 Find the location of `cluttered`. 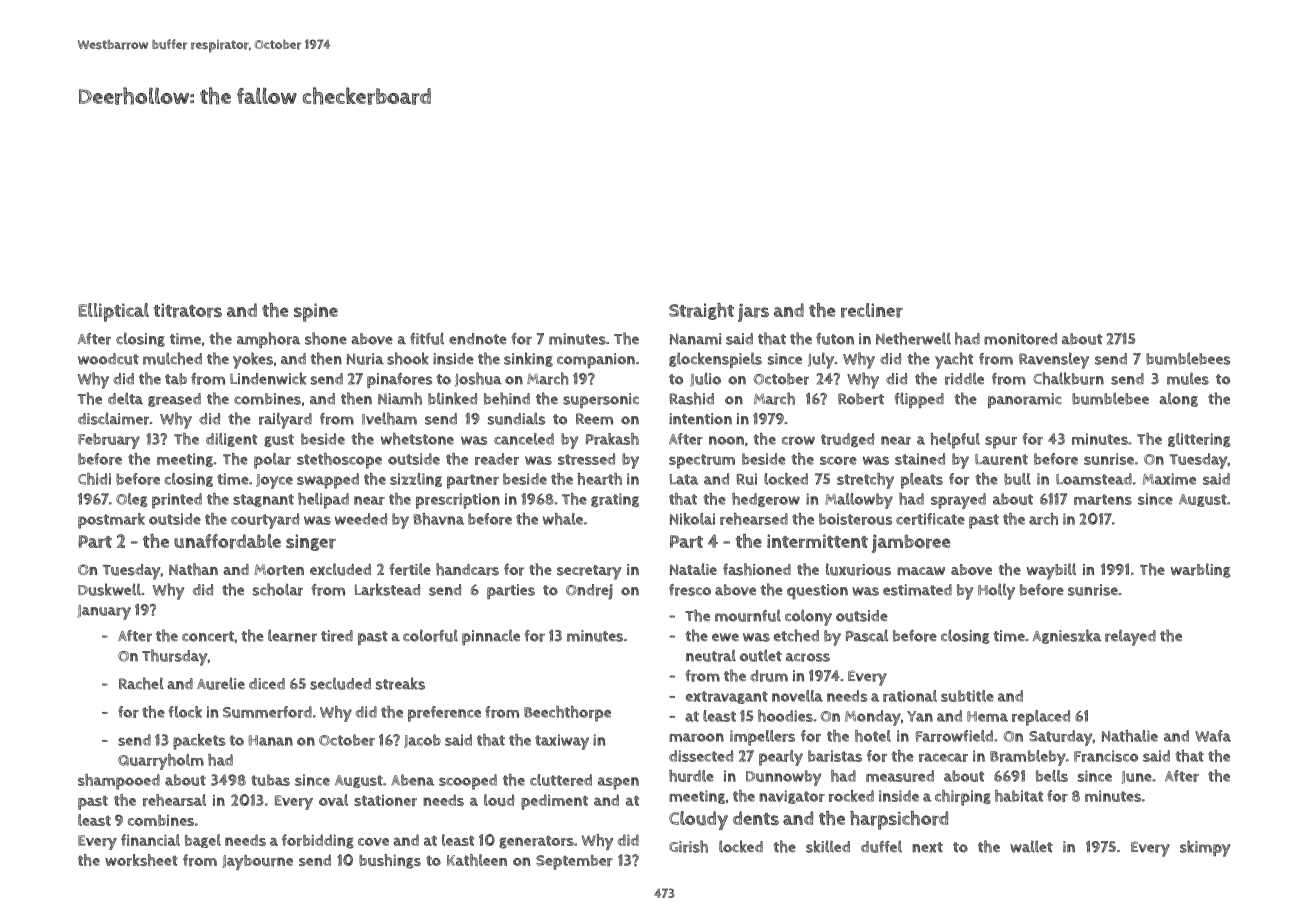

cluttered is located at coordinates (561, 780).
